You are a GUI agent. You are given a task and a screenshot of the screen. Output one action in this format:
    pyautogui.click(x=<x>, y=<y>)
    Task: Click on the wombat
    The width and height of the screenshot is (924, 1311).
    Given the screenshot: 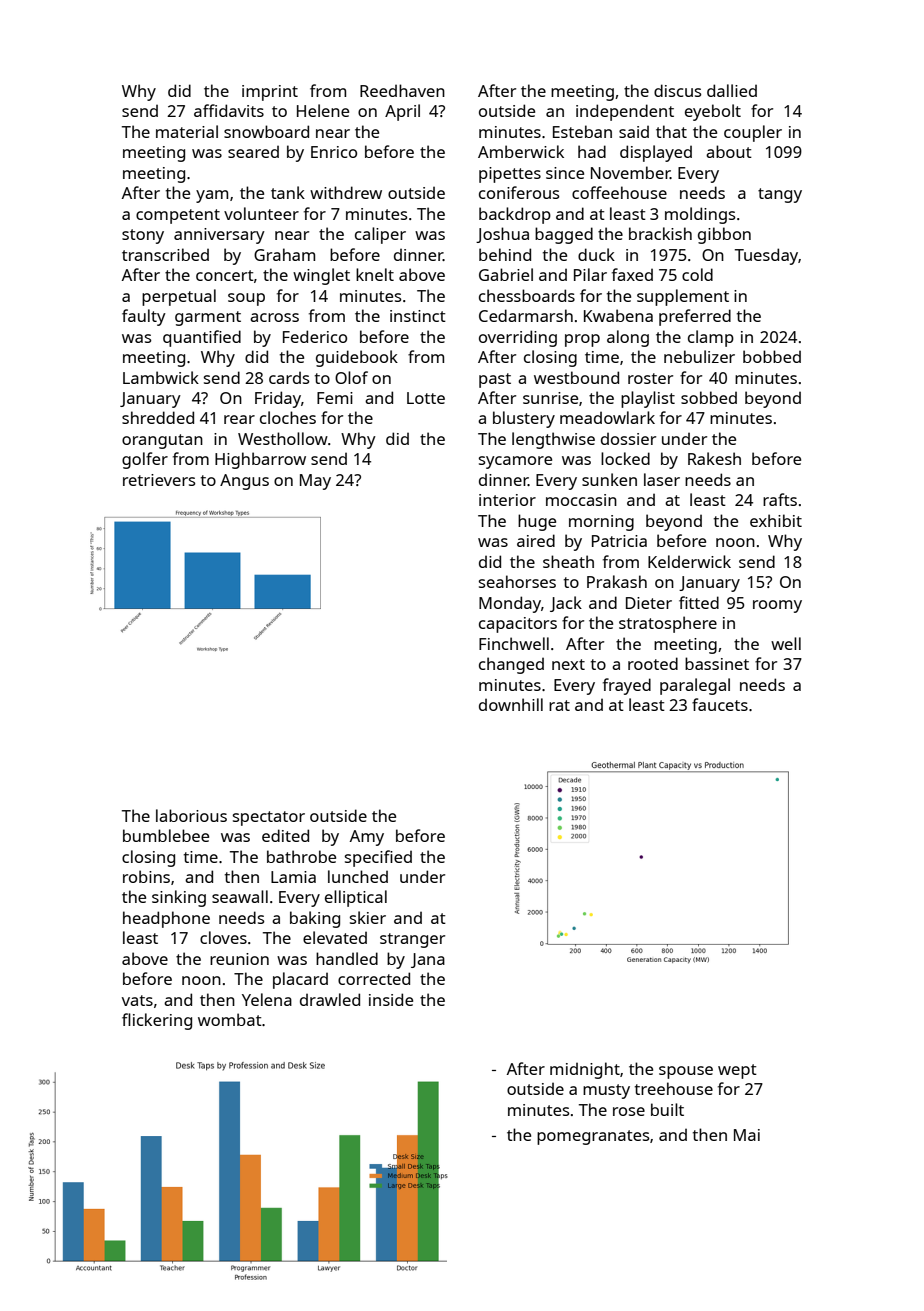 What is the action you would take?
    pyautogui.click(x=230, y=1019)
